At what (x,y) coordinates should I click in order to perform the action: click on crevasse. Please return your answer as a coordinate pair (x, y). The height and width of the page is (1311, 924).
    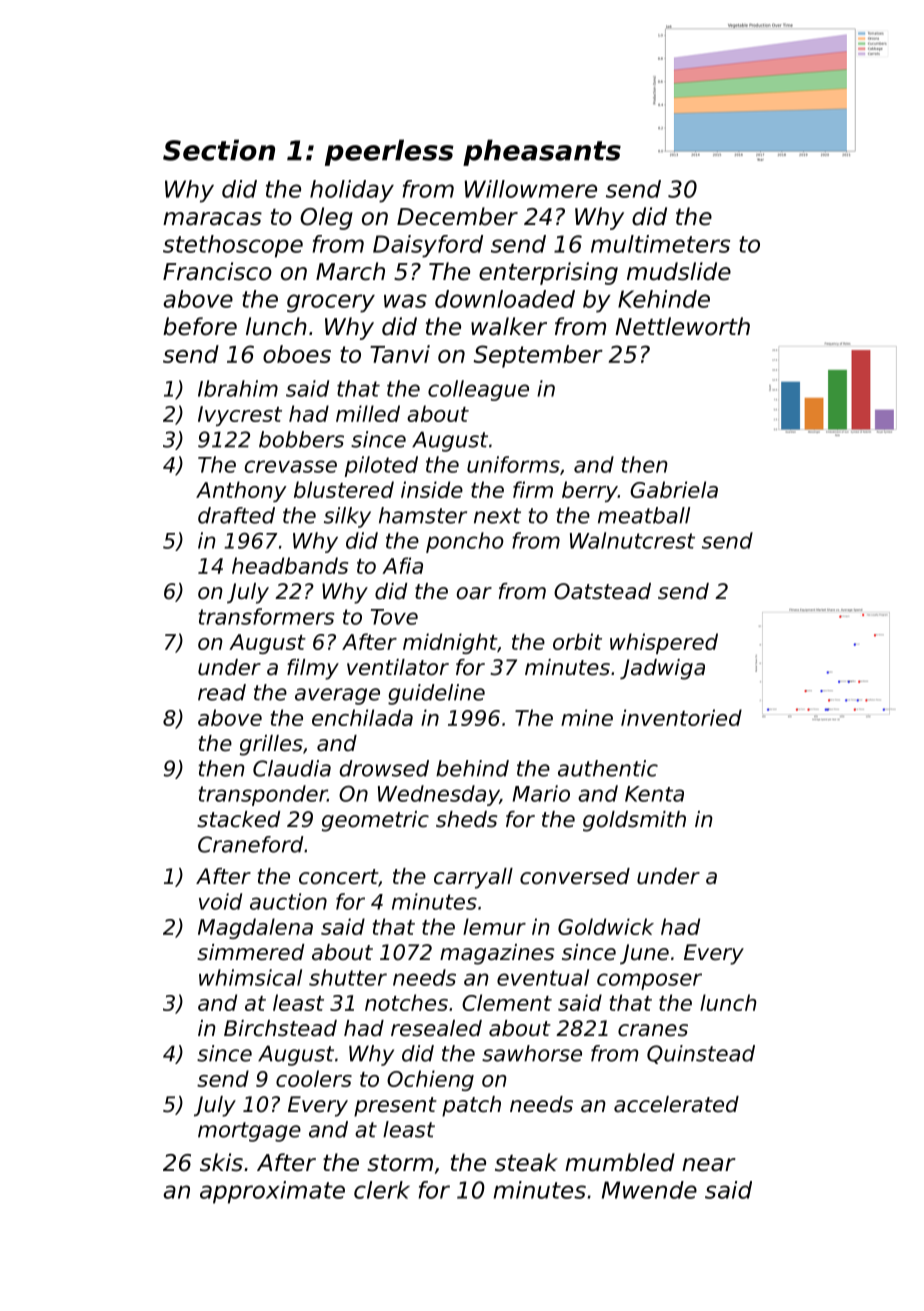
    Looking at the image, I should click on (291, 466).
